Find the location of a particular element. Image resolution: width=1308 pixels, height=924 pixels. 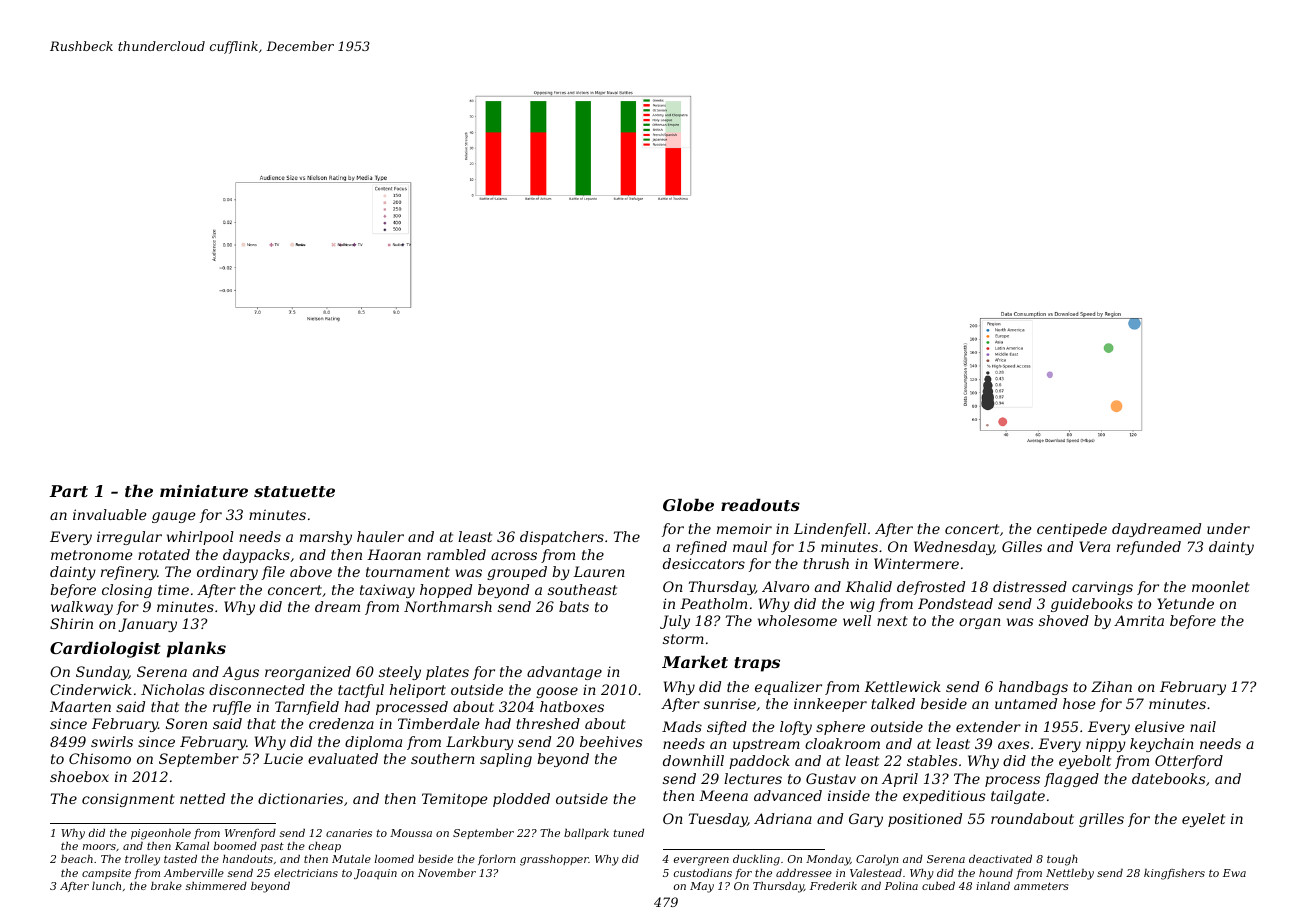

statuette is located at coordinates (294, 491).
